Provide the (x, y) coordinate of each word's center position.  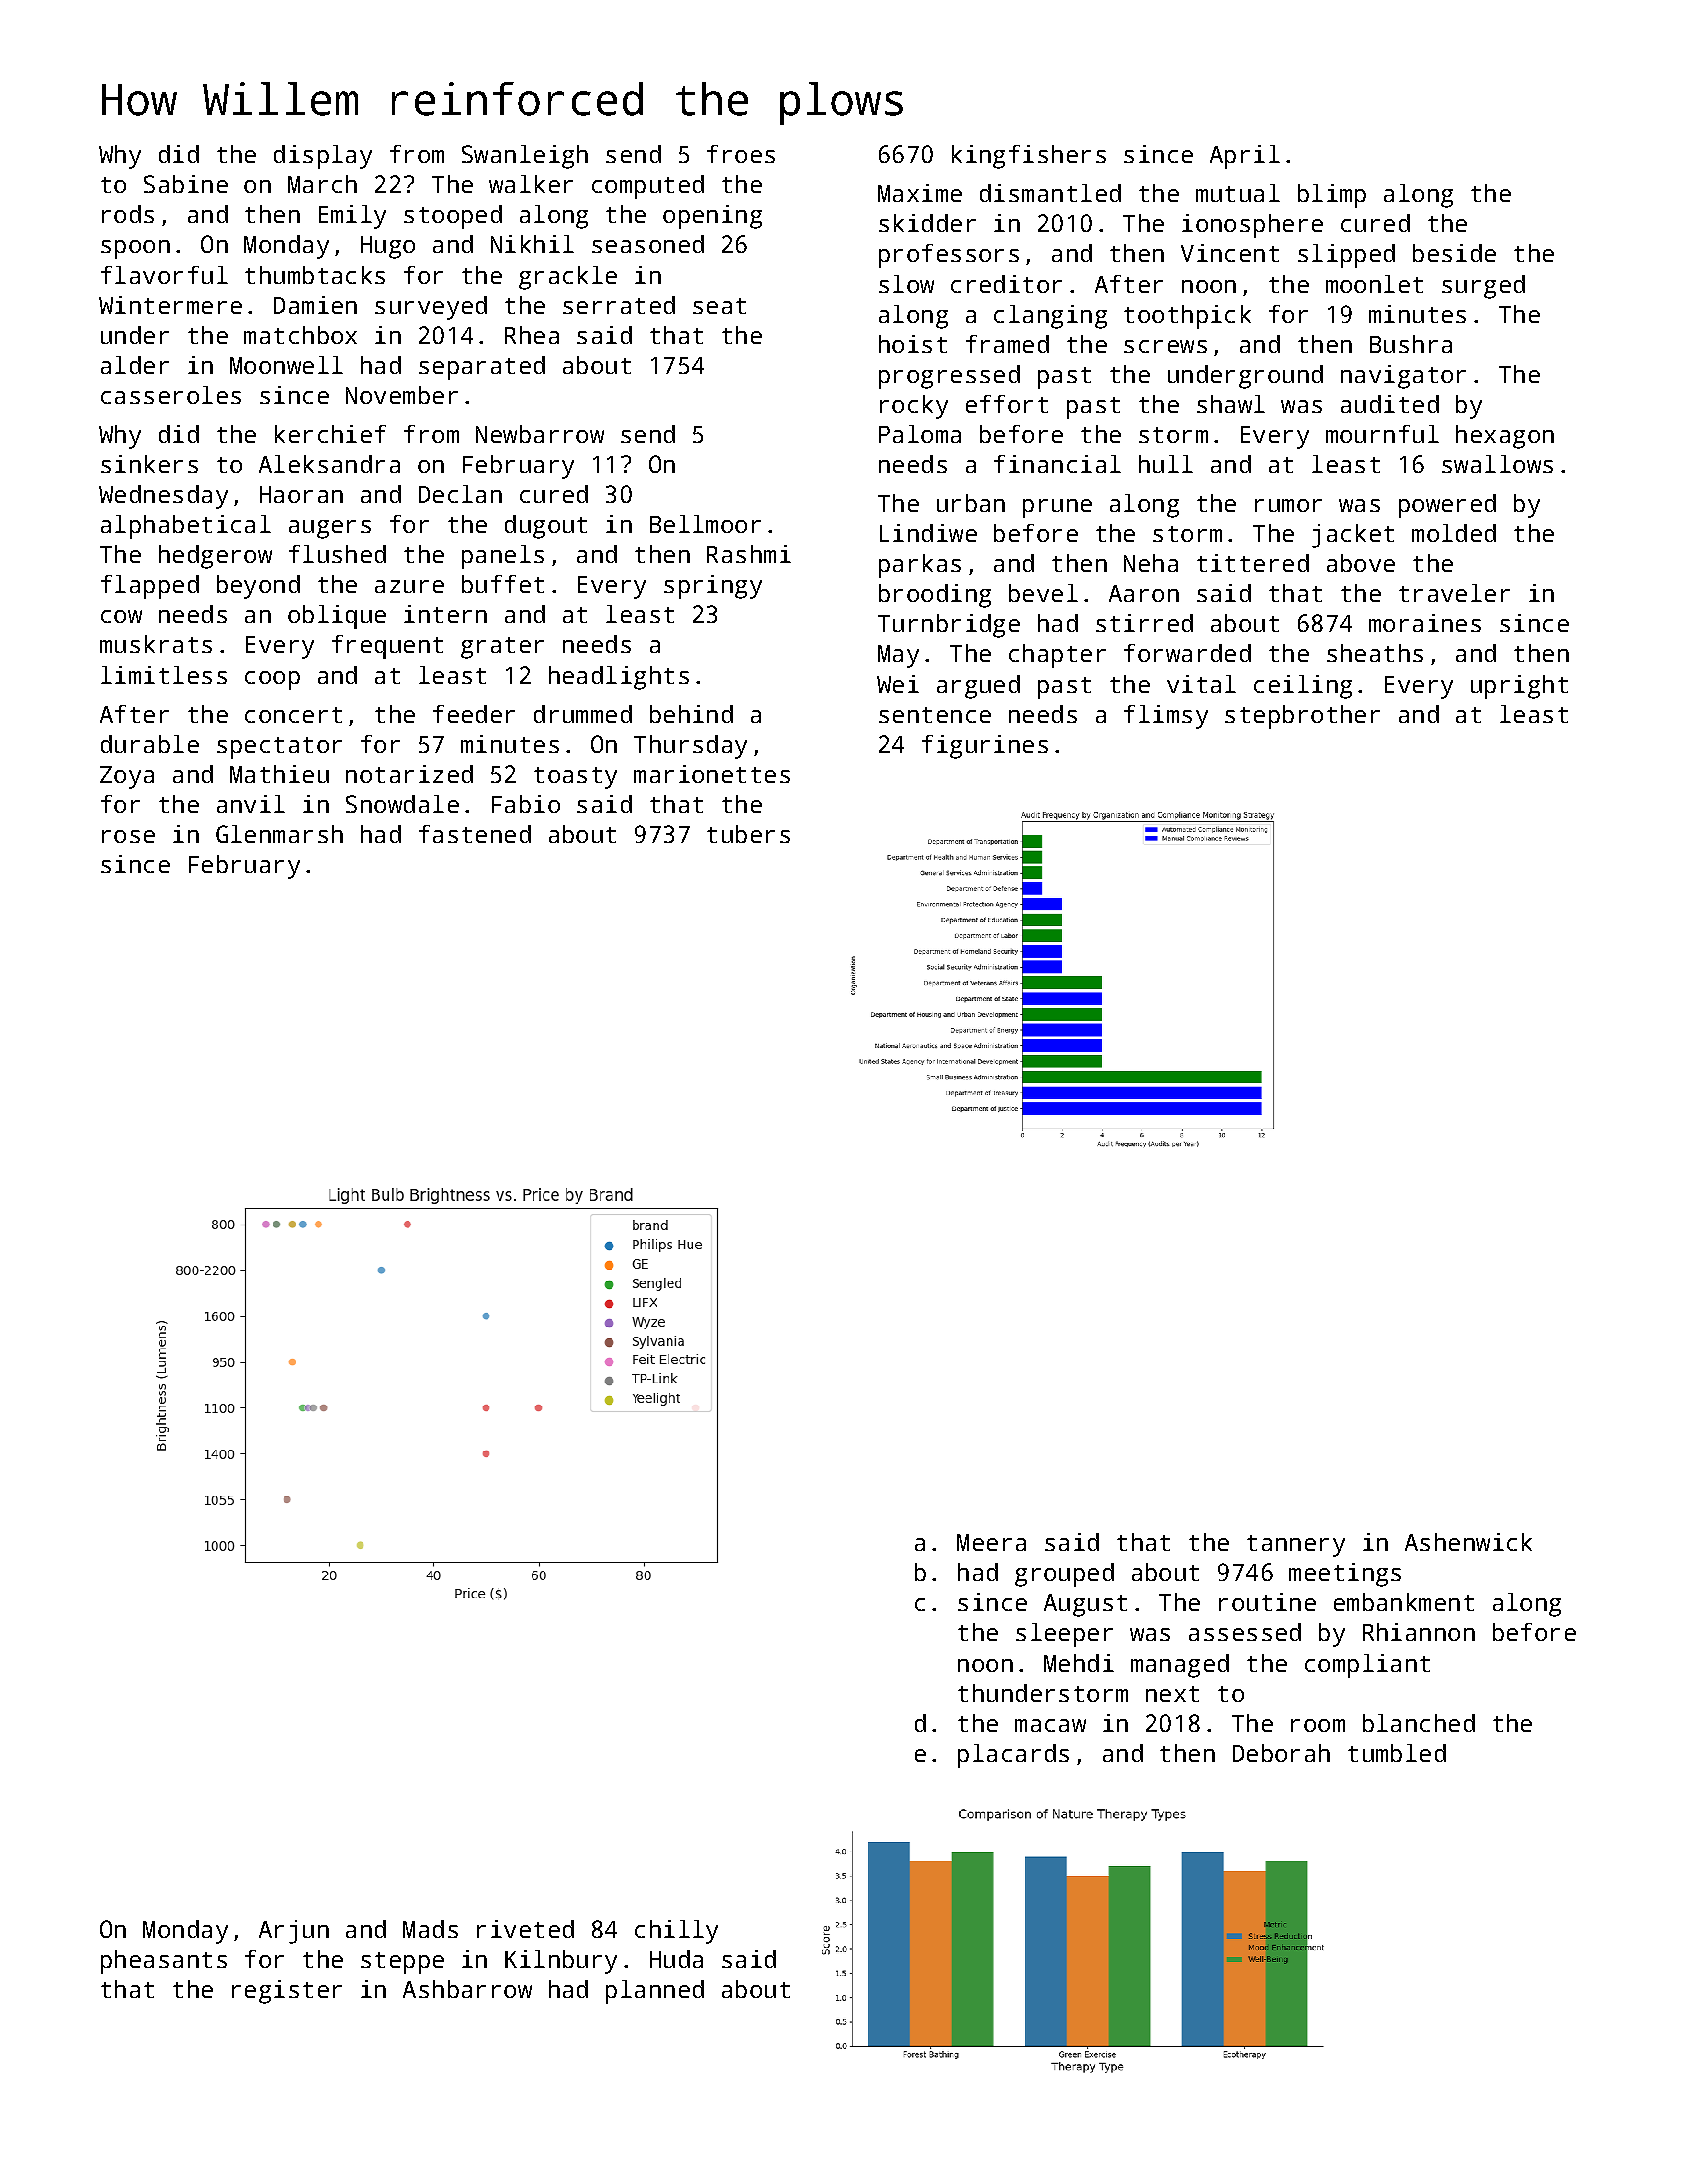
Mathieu (279, 774)
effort (1007, 404)
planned (655, 1992)
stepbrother (1302, 717)
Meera (991, 1542)
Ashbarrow (467, 1989)
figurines (985, 747)
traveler (1454, 593)
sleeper (1064, 1635)
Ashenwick (1468, 1542)
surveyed (431, 308)
